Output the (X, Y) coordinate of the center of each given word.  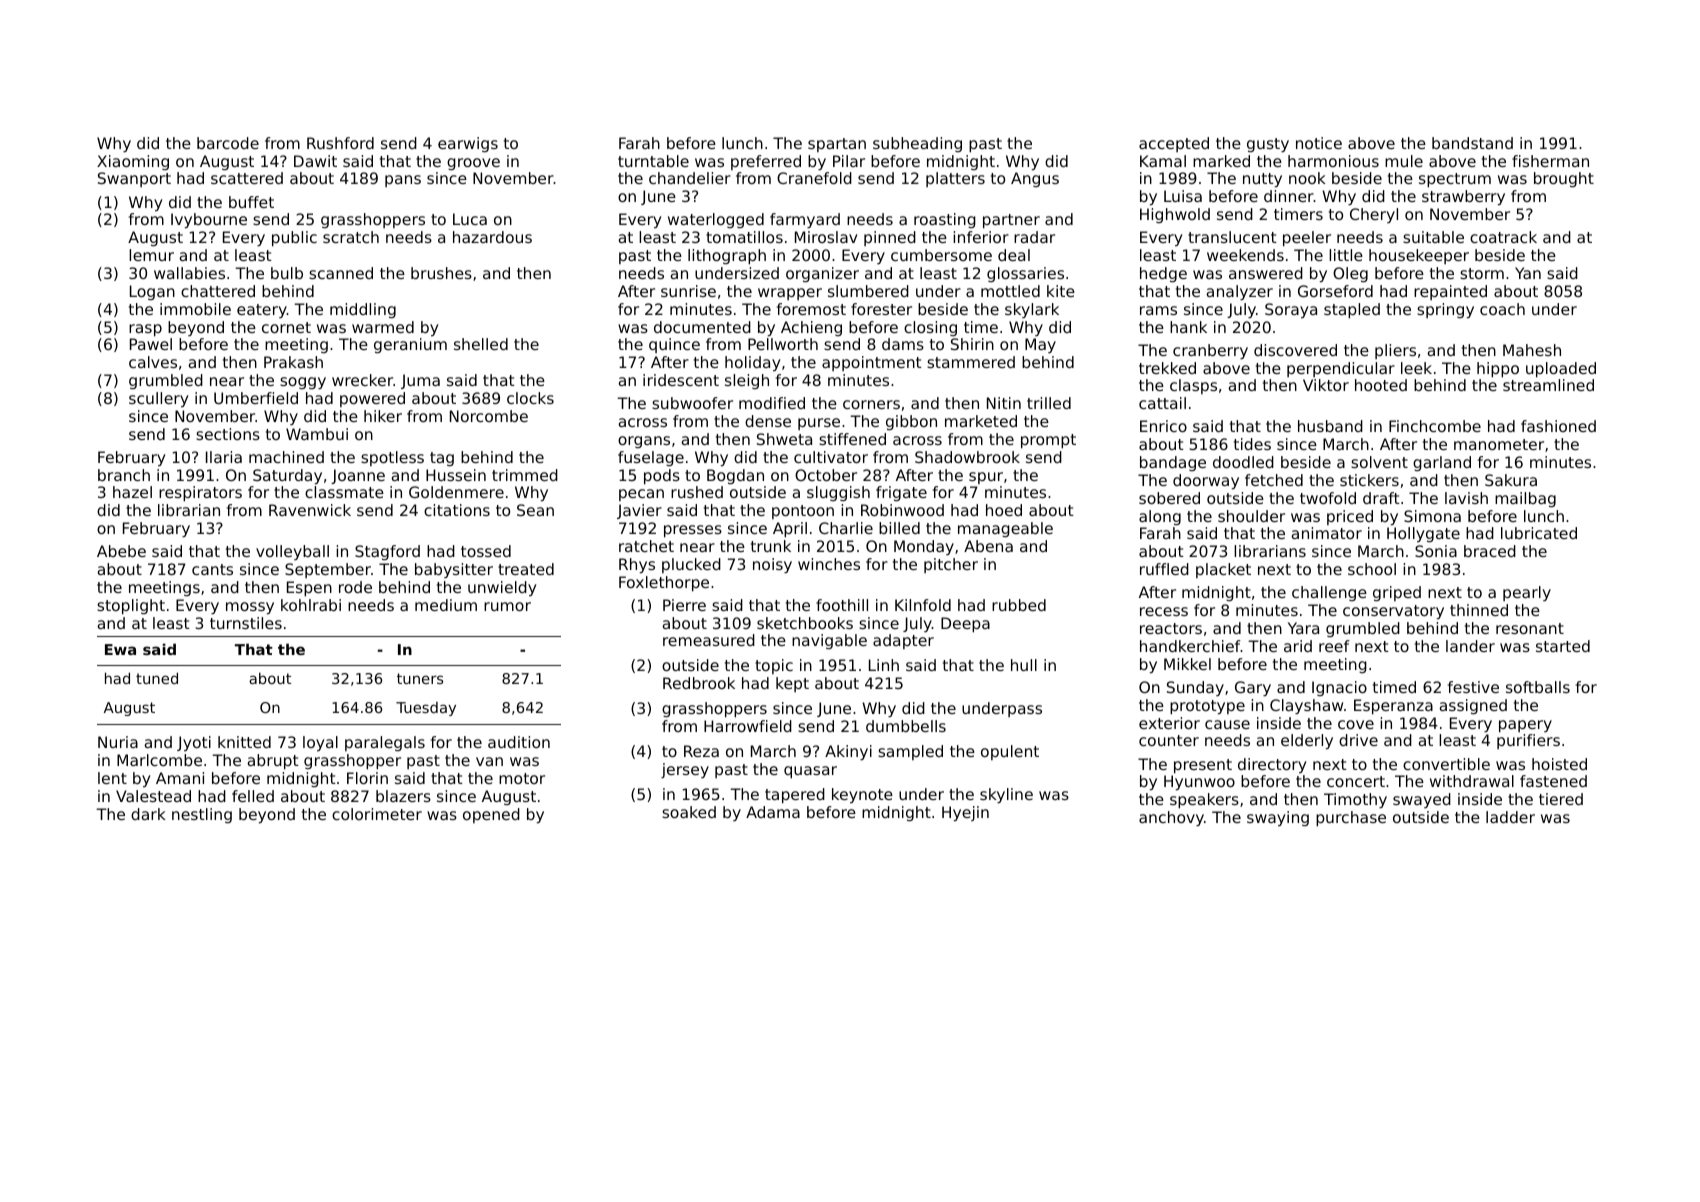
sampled (910, 752)
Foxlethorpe (664, 584)
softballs (1538, 687)
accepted (1174, 144)
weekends (1245, 255)
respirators (200, 494)
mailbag (1525, 499)
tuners (420, 678)
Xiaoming (133, 162)
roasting (945, 220)
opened (491, 815)
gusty (1268, 145)
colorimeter (377, 814)
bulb (287, 273)
